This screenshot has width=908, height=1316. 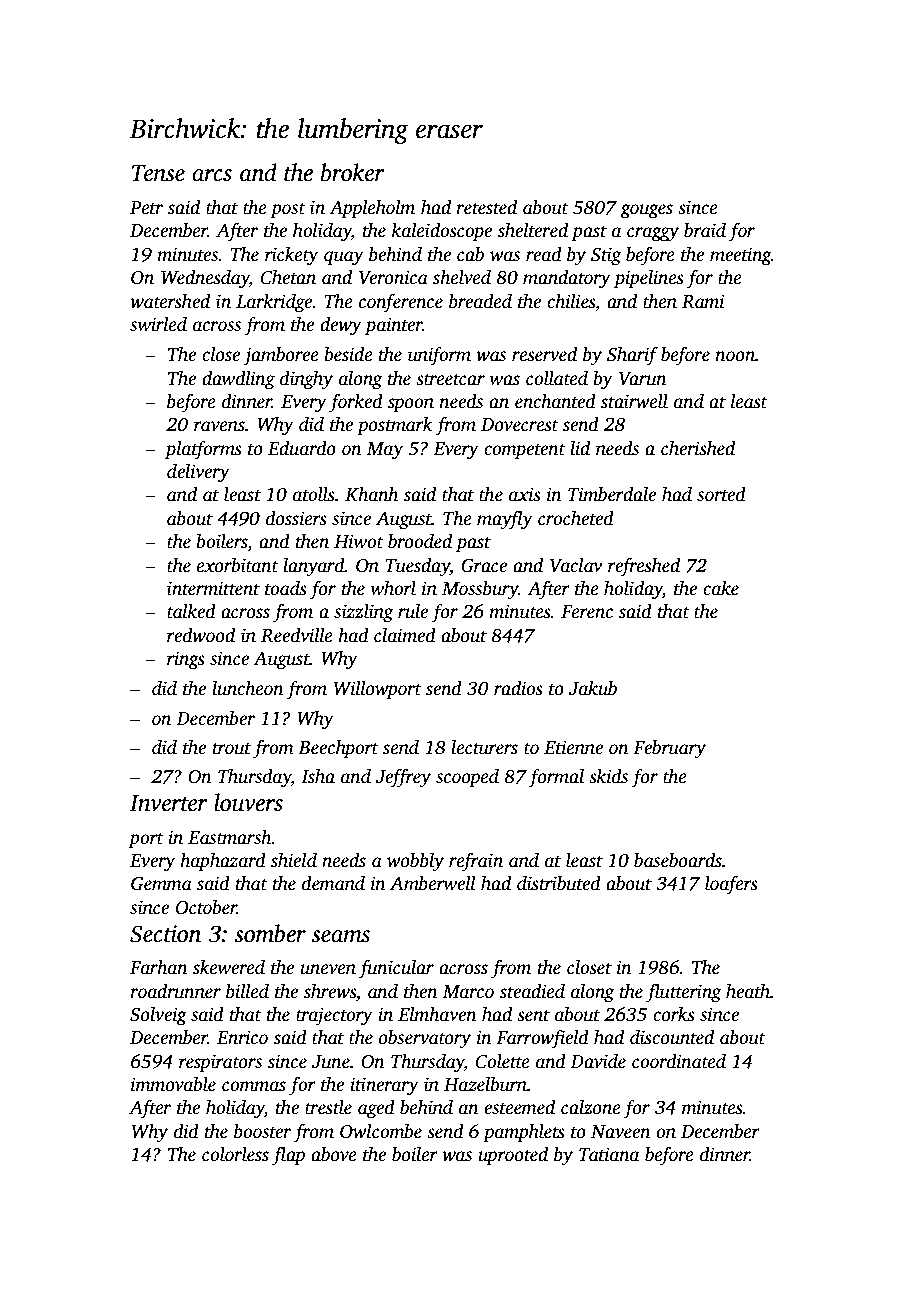 I want to click on claimed, so click(x=405, y=635).
